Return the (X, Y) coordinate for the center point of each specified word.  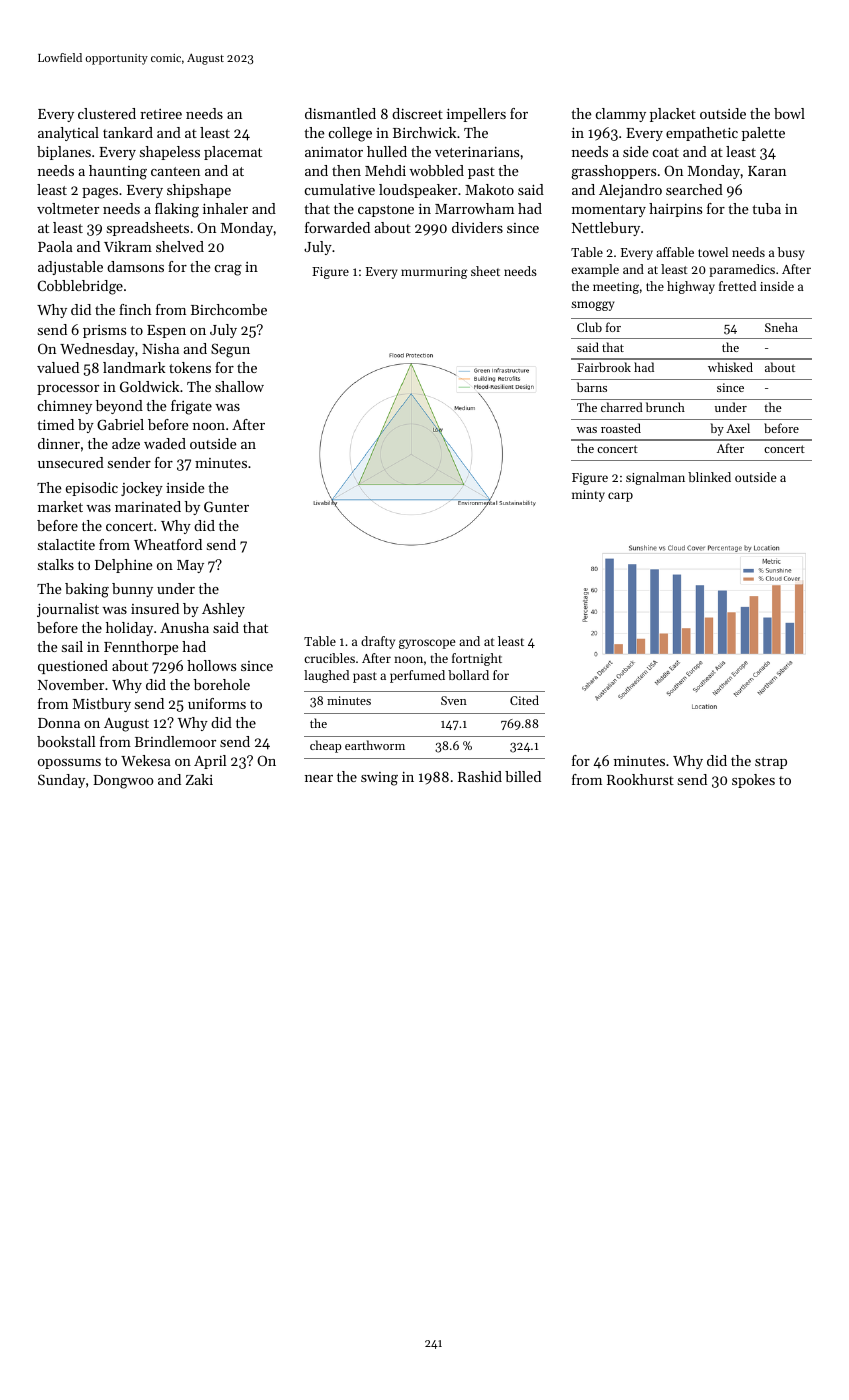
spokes (753, 781)
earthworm (375, 745)
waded (165, 443)
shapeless (170, 153)
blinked (709, 477)
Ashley (223, 610)
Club (589, 327)
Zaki (199, 779)
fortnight (477, 659)
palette (763, 134)
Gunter (226, 506)
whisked (730, 367)
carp (620, 497)
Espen (166, 331)
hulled (387, 151)
